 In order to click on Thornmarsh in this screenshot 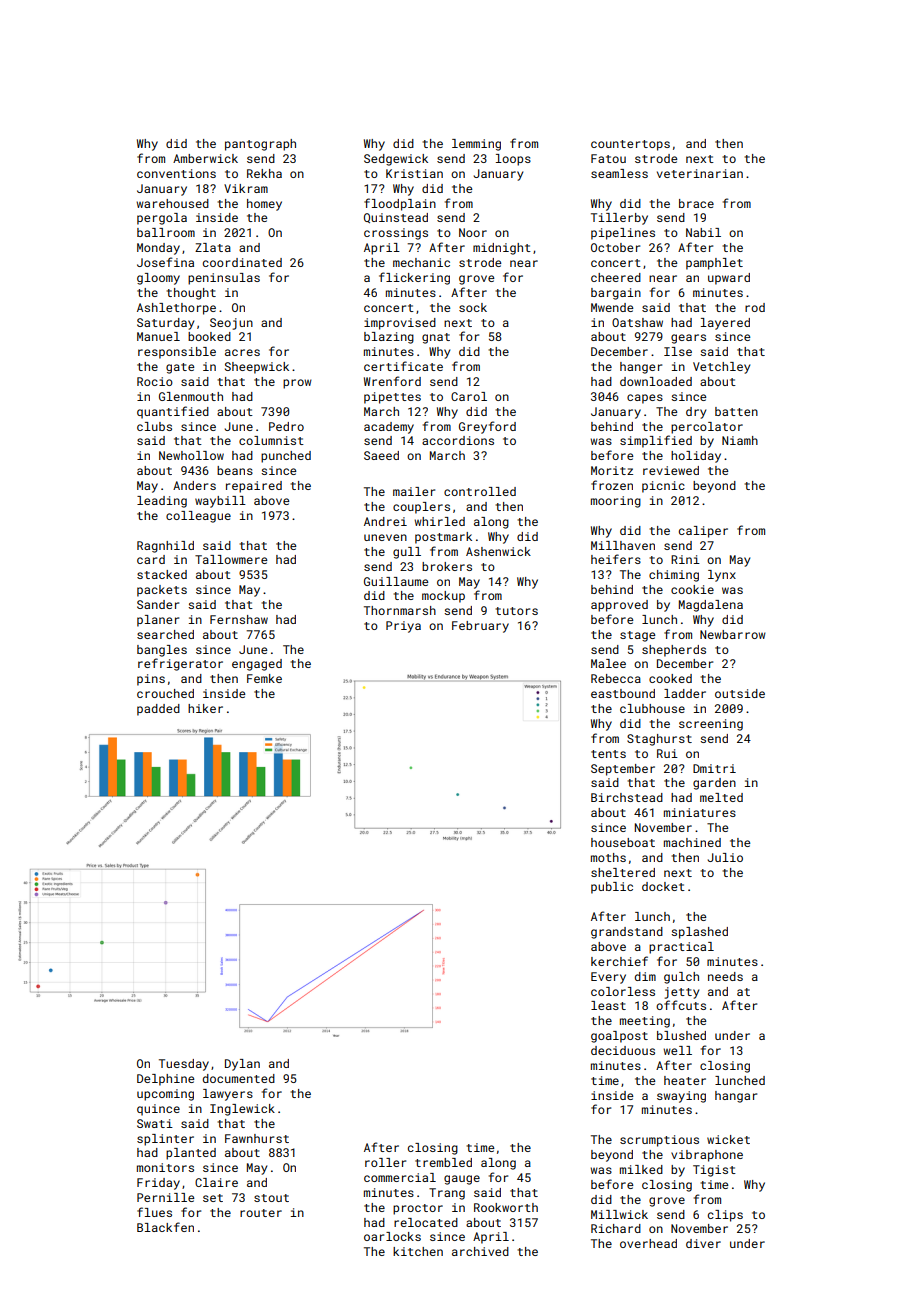, I will do `click(400, 610)`.
